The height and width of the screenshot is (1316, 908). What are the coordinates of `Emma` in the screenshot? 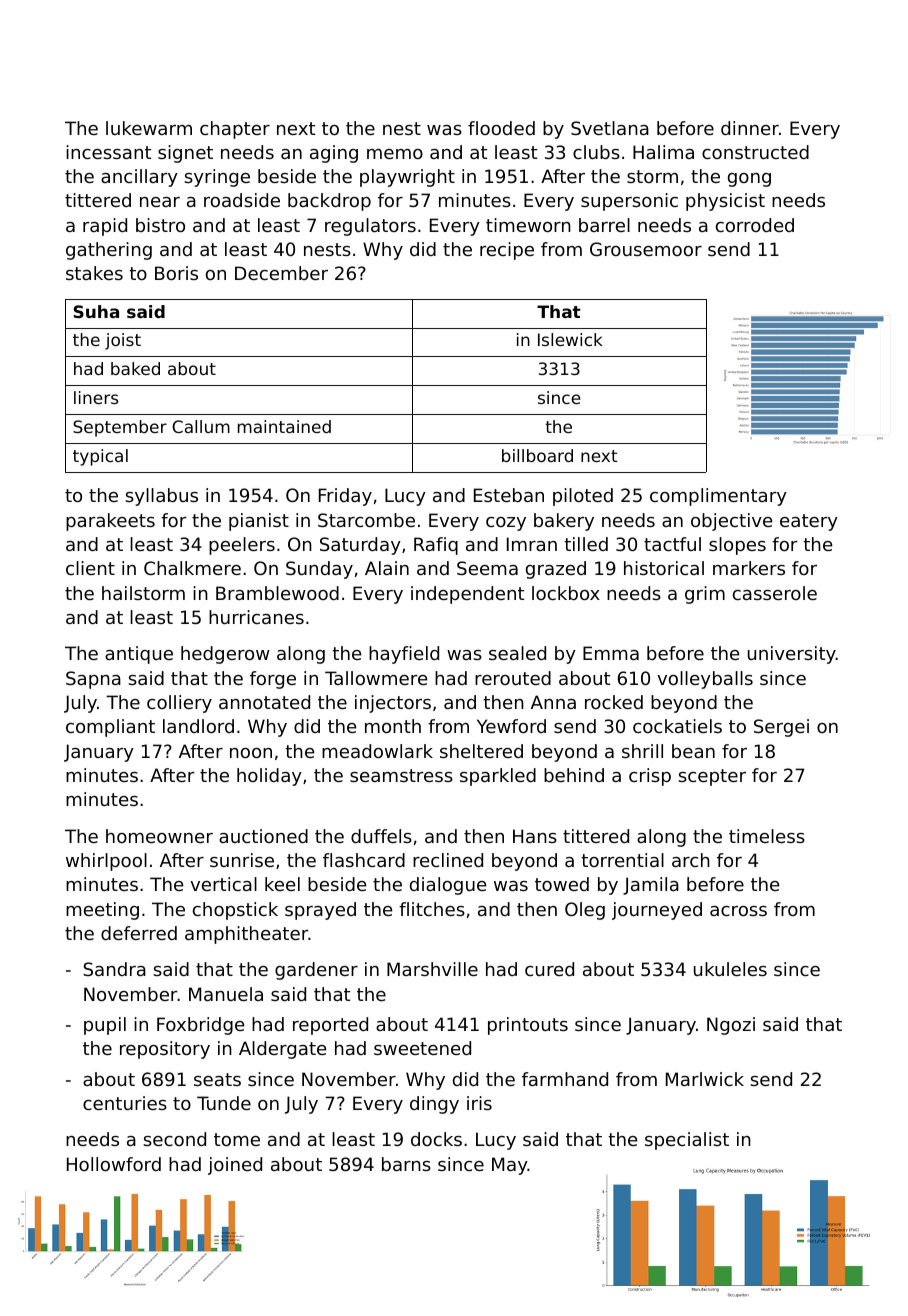 It's located at (611, 653).
